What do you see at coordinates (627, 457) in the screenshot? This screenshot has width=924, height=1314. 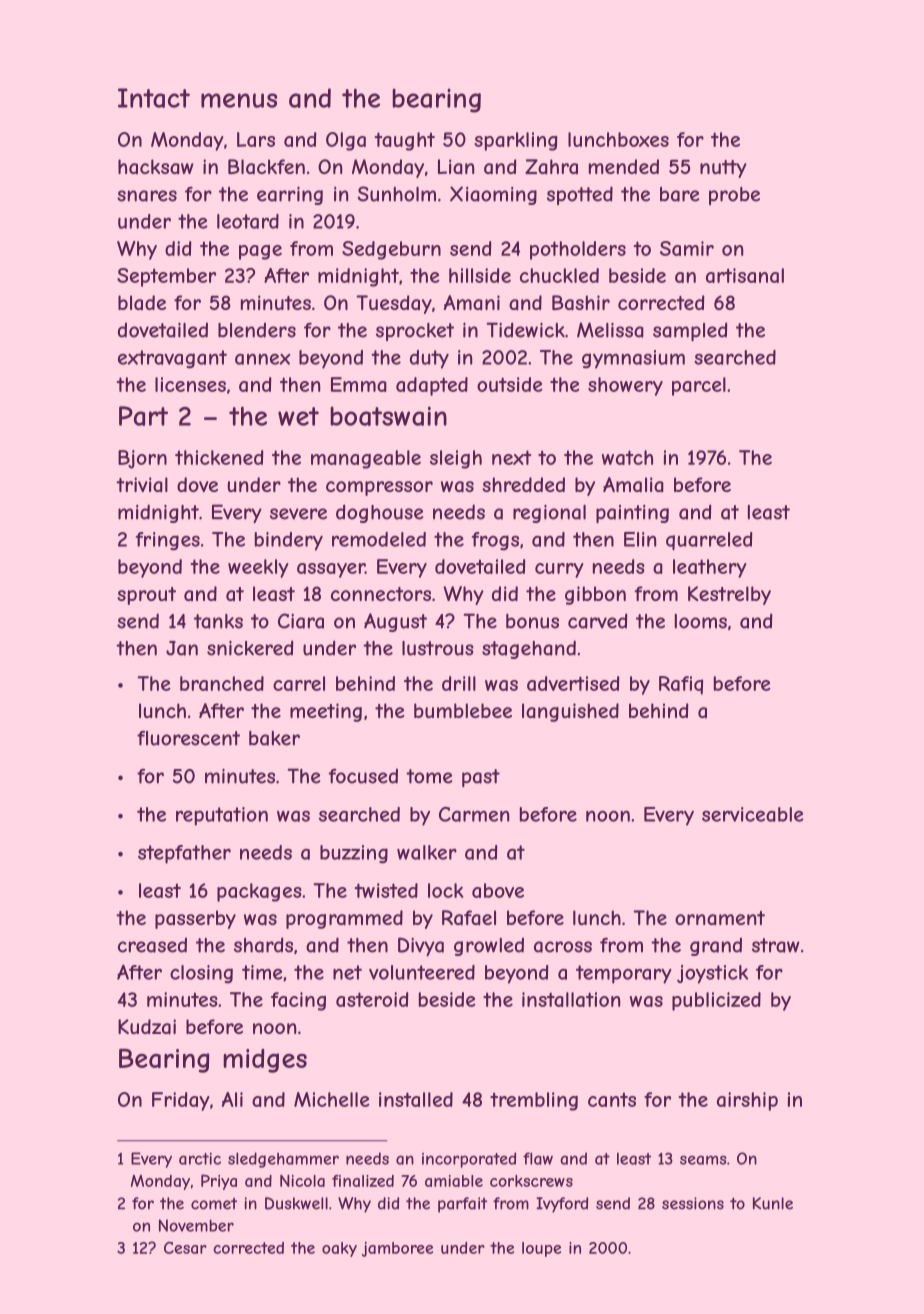 I see `watch` at bounding box center [627, 457].
